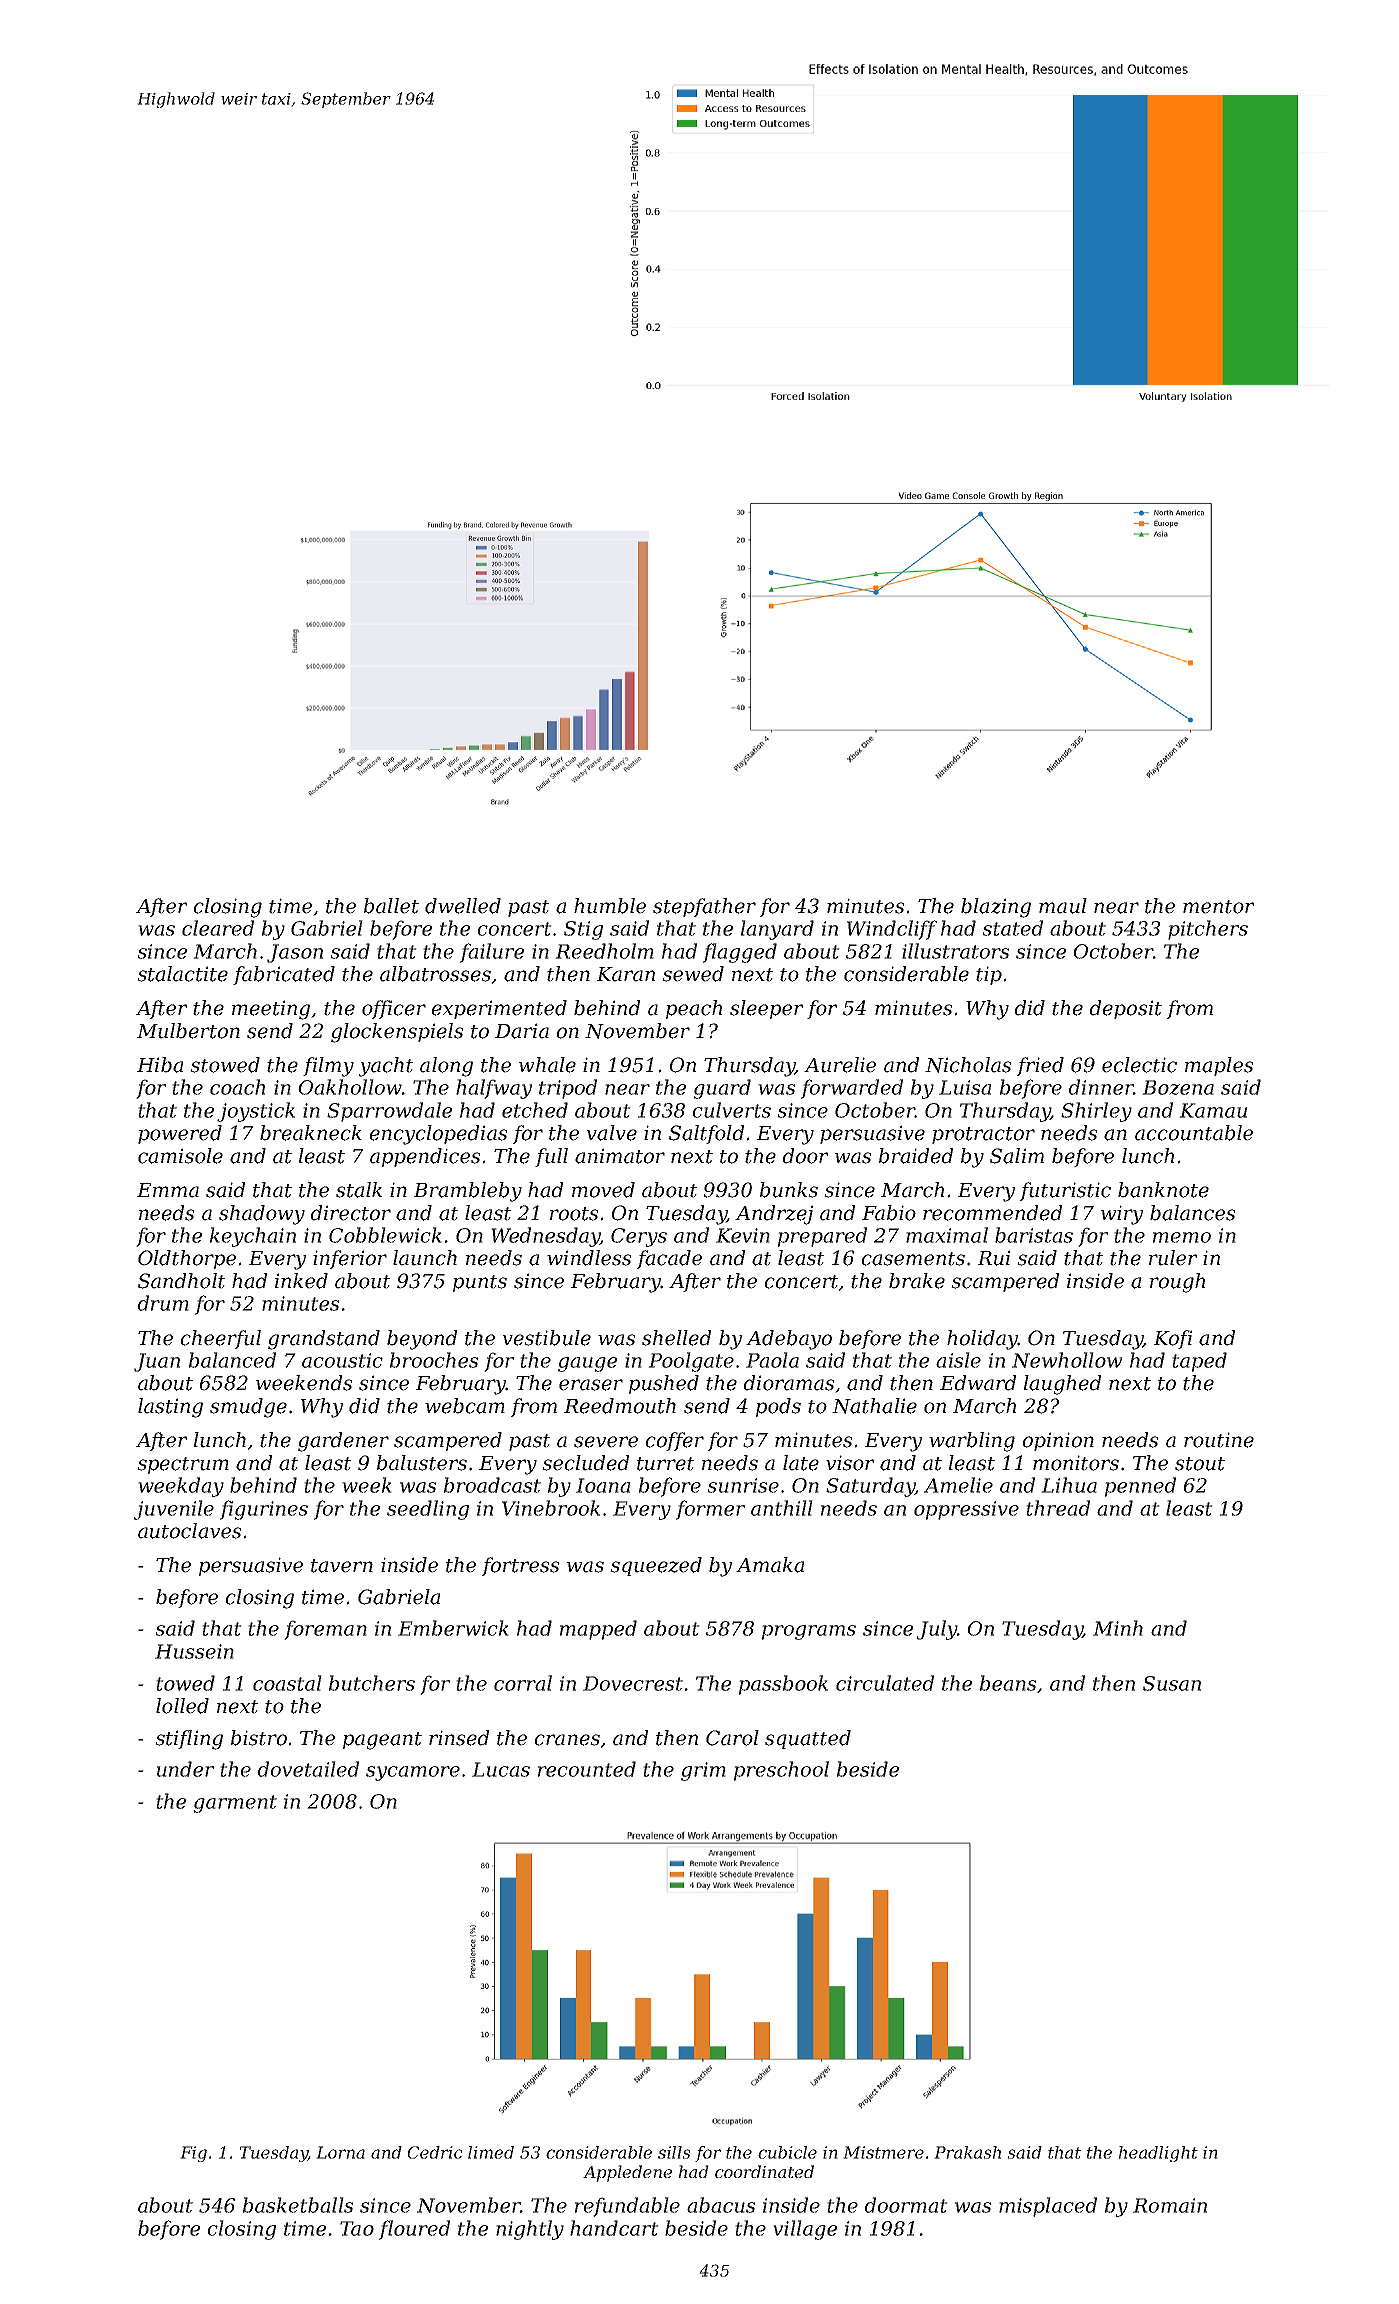 The width and height of the document is (1399, 2304). Describe the element at coordinates (340, 2152) in the document. I see `Lorna` at that location.
